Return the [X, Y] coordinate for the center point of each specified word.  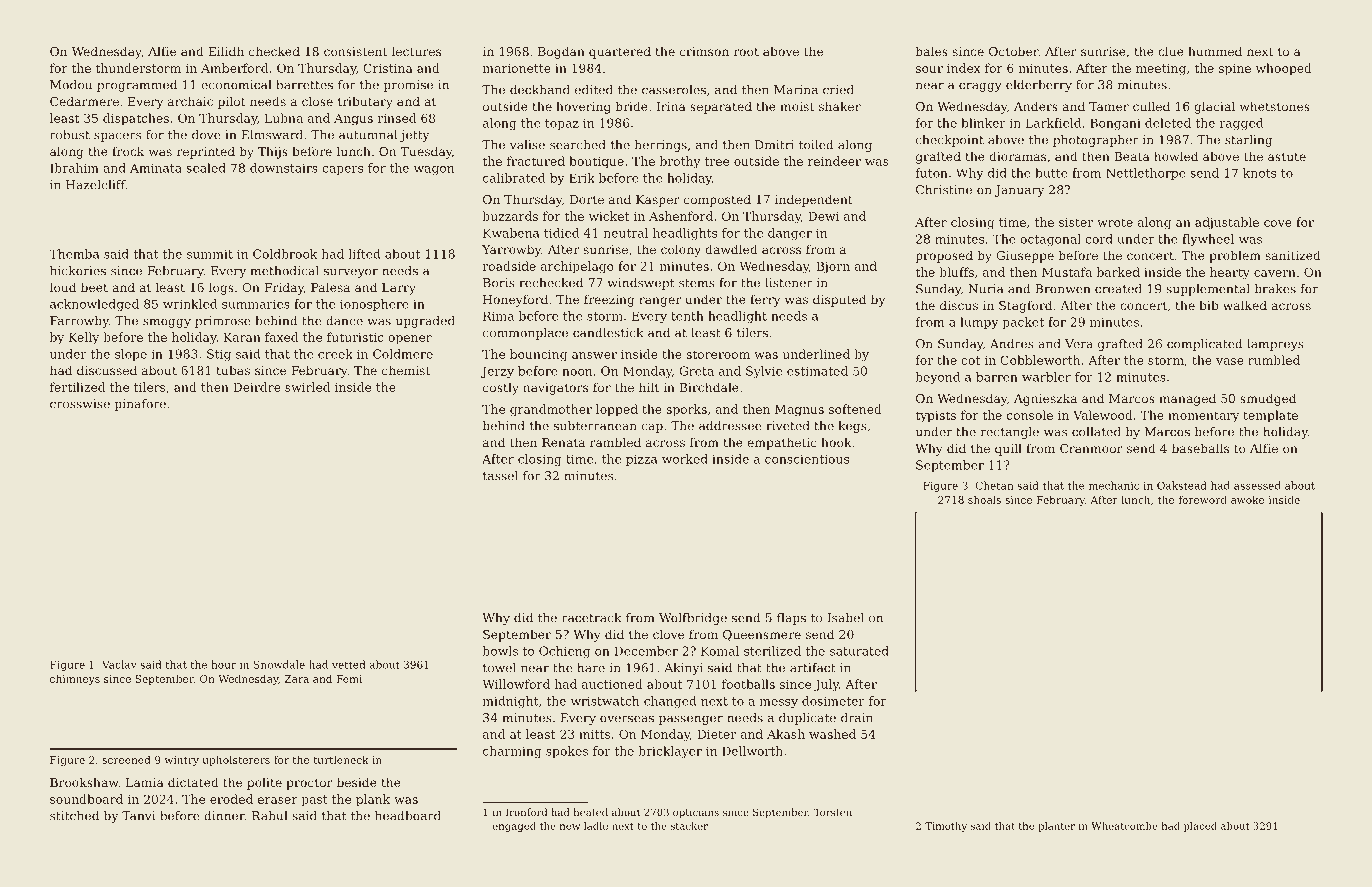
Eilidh [226, 51]
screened [126, 759]
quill [1008, 449]
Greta [696, 371]
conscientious [807, 459]
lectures [416, 51]
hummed [1215, 51]
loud [63, 287]
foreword [1203, 499]
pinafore [140, 405]
